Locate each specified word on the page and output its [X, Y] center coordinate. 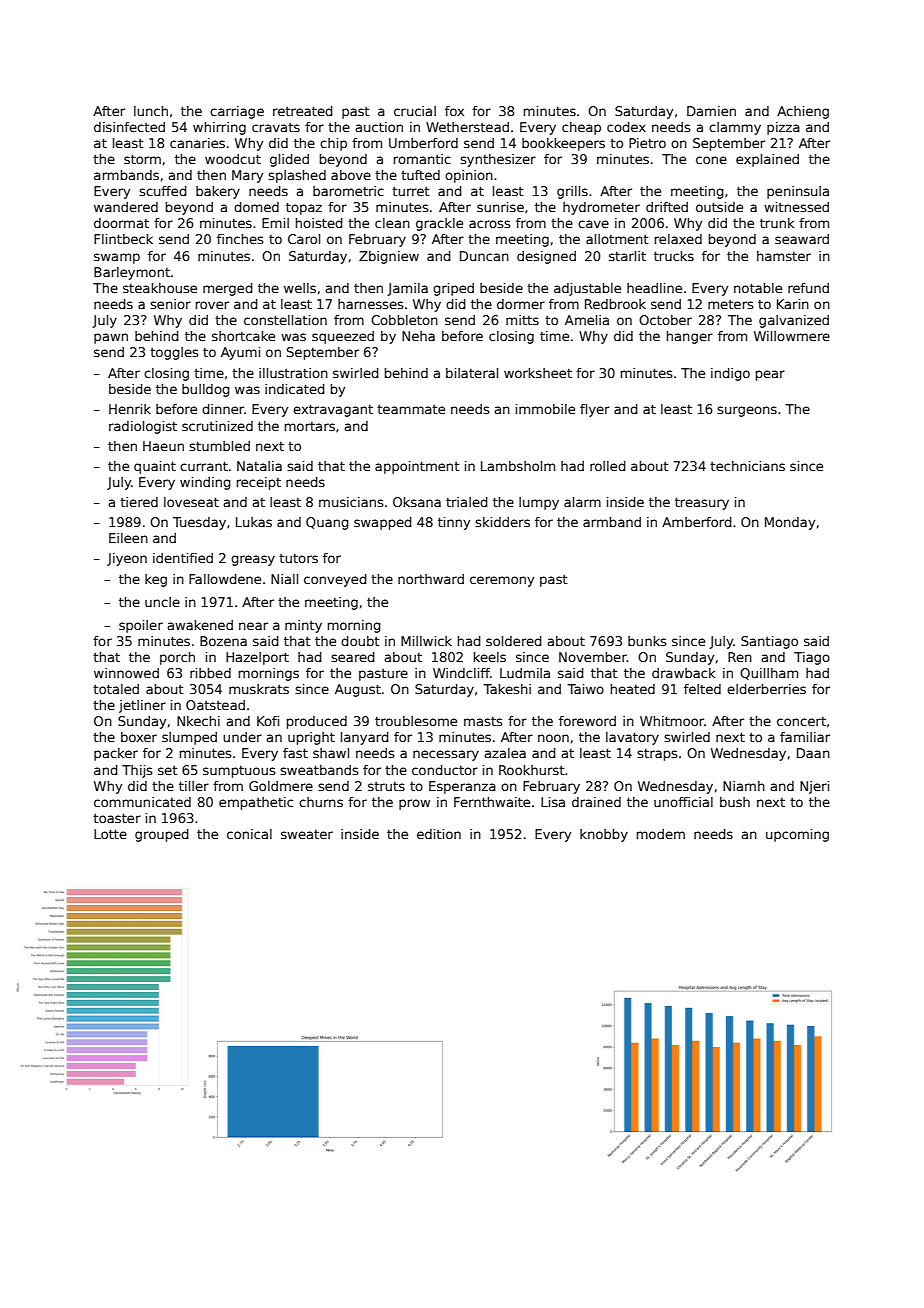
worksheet [538, 373]
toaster [117, 818]
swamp [117, 258]
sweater [307, 834]
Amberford [697, 522]
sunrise [500, 207]
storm [142, 159]
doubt [360, 641]
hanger [690, 337]
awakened [200, 625]
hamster [784, 256]
